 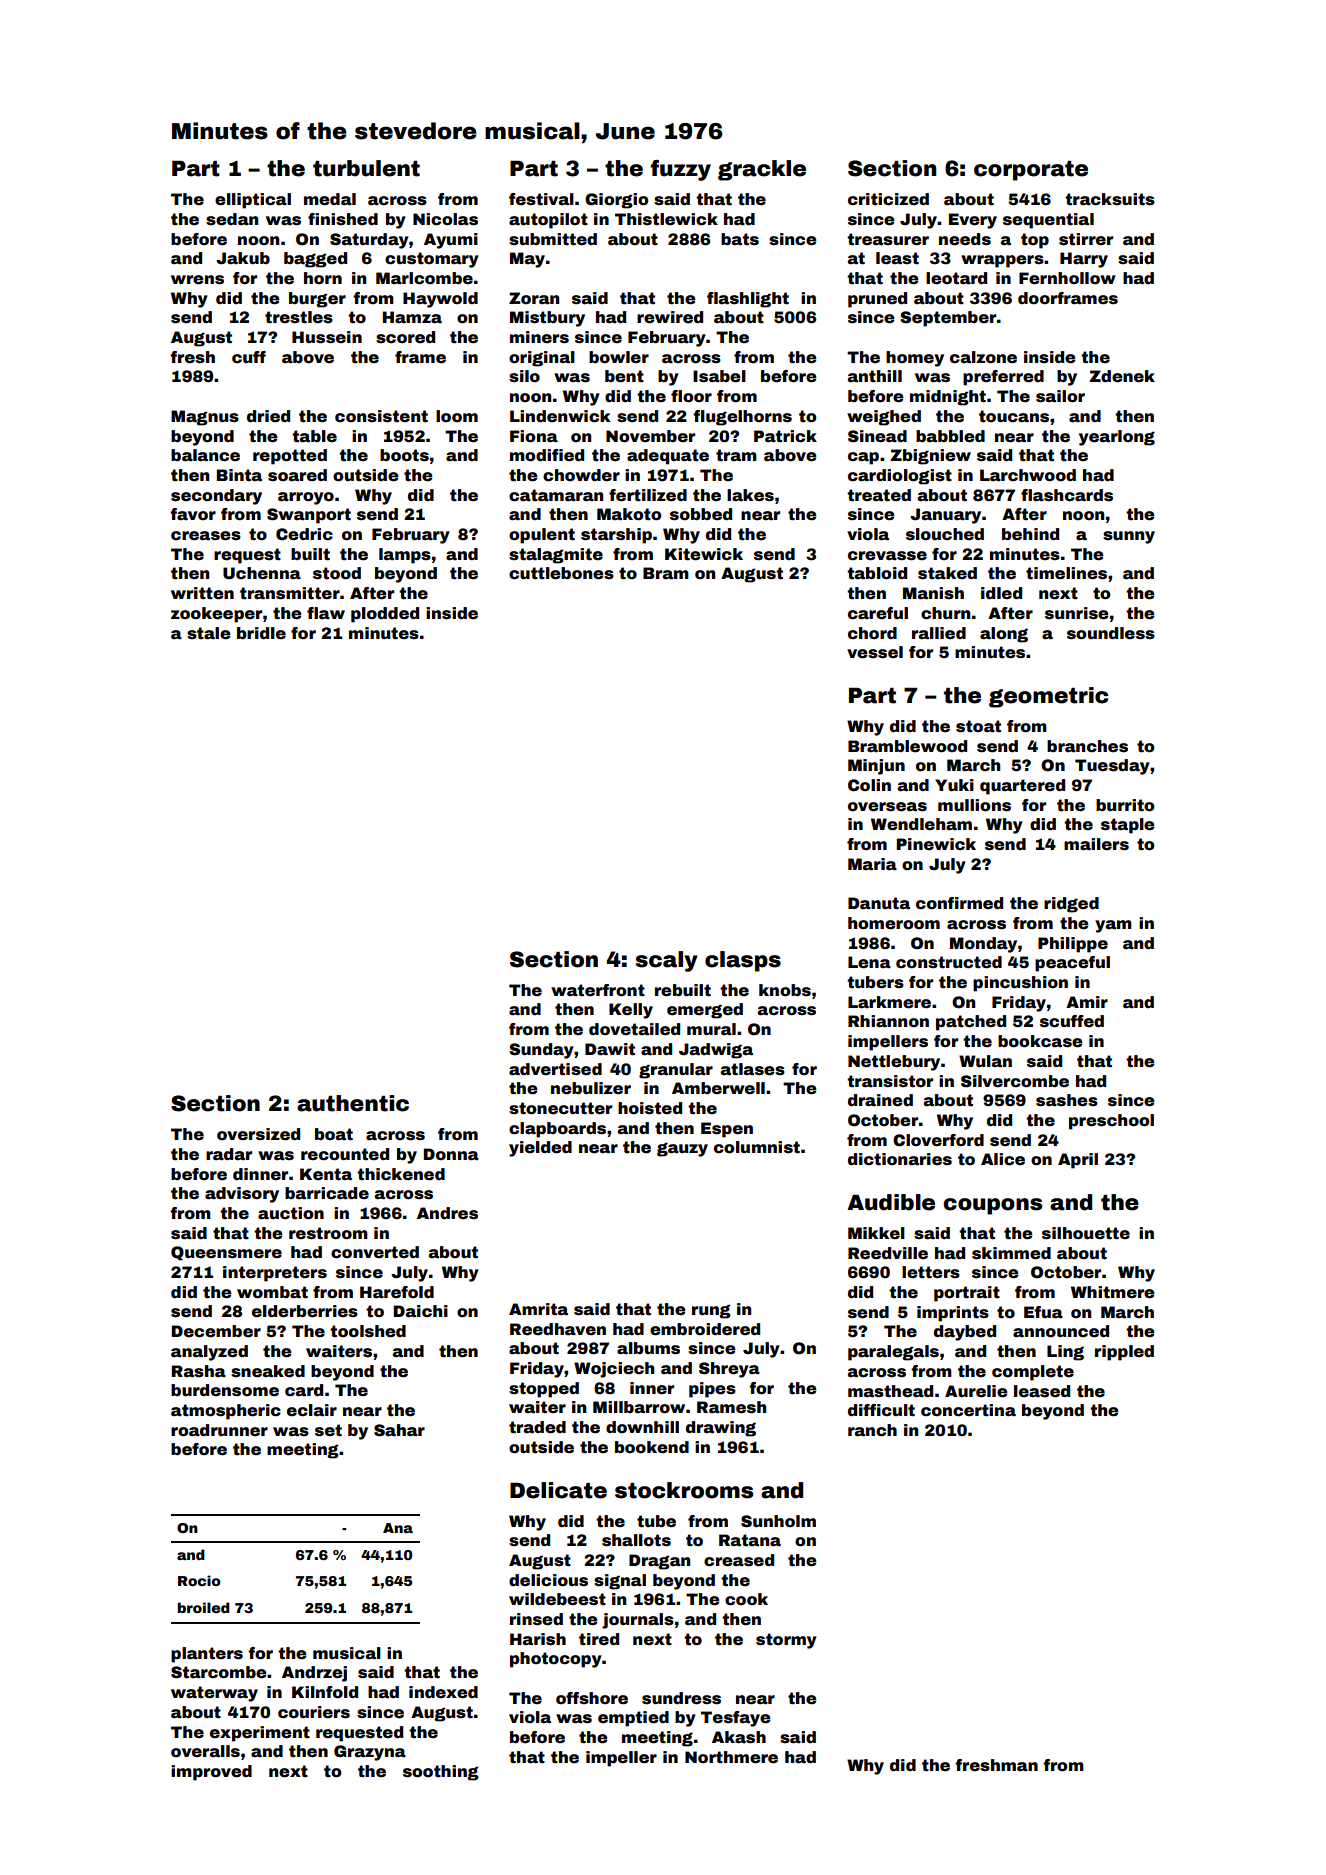 What do you see at coordinates (451, 1154) in the document?
I see `Donna` at bounding box center [451, 1154].
